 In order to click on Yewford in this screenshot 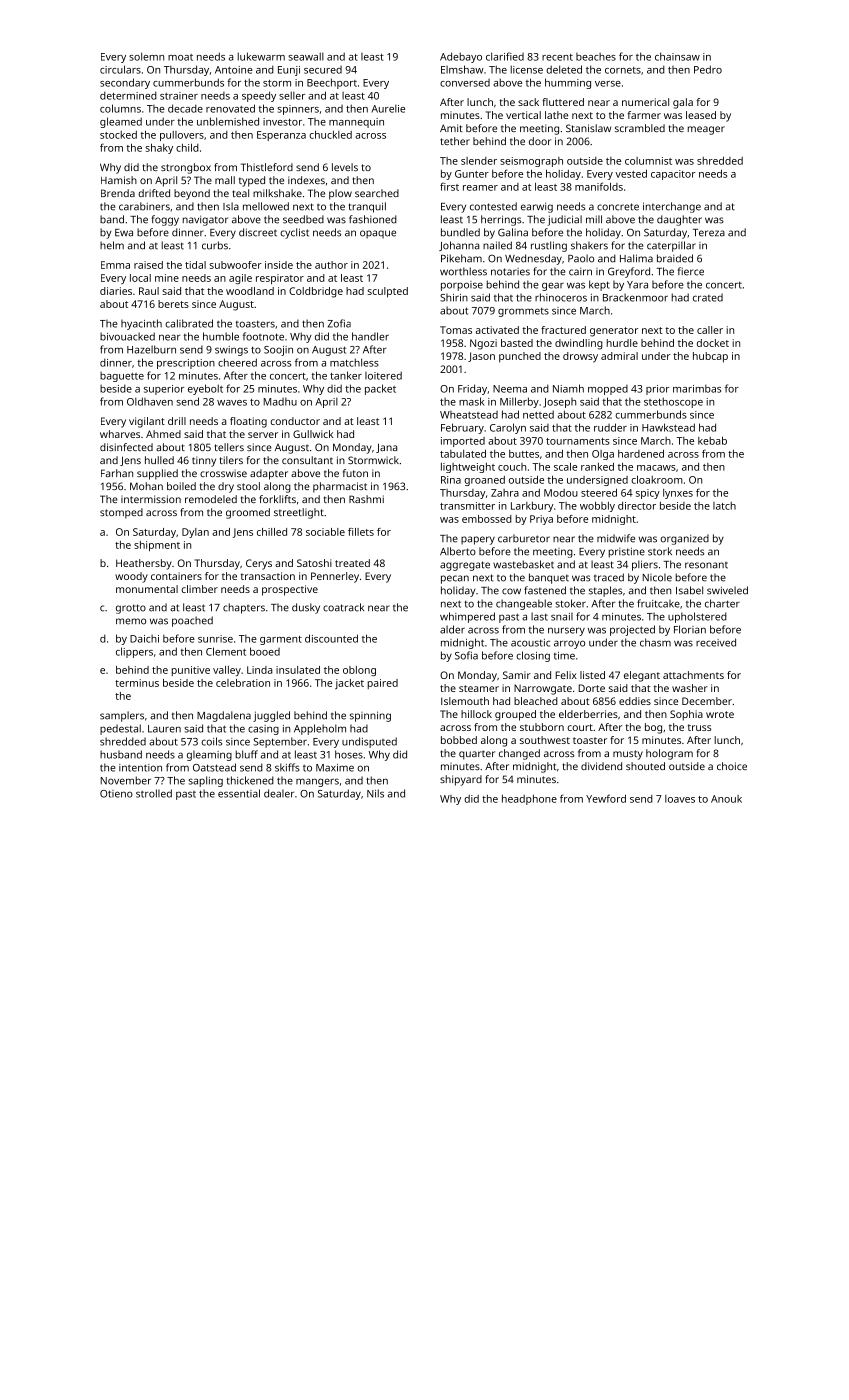, I will do `click(606, 798)`.
